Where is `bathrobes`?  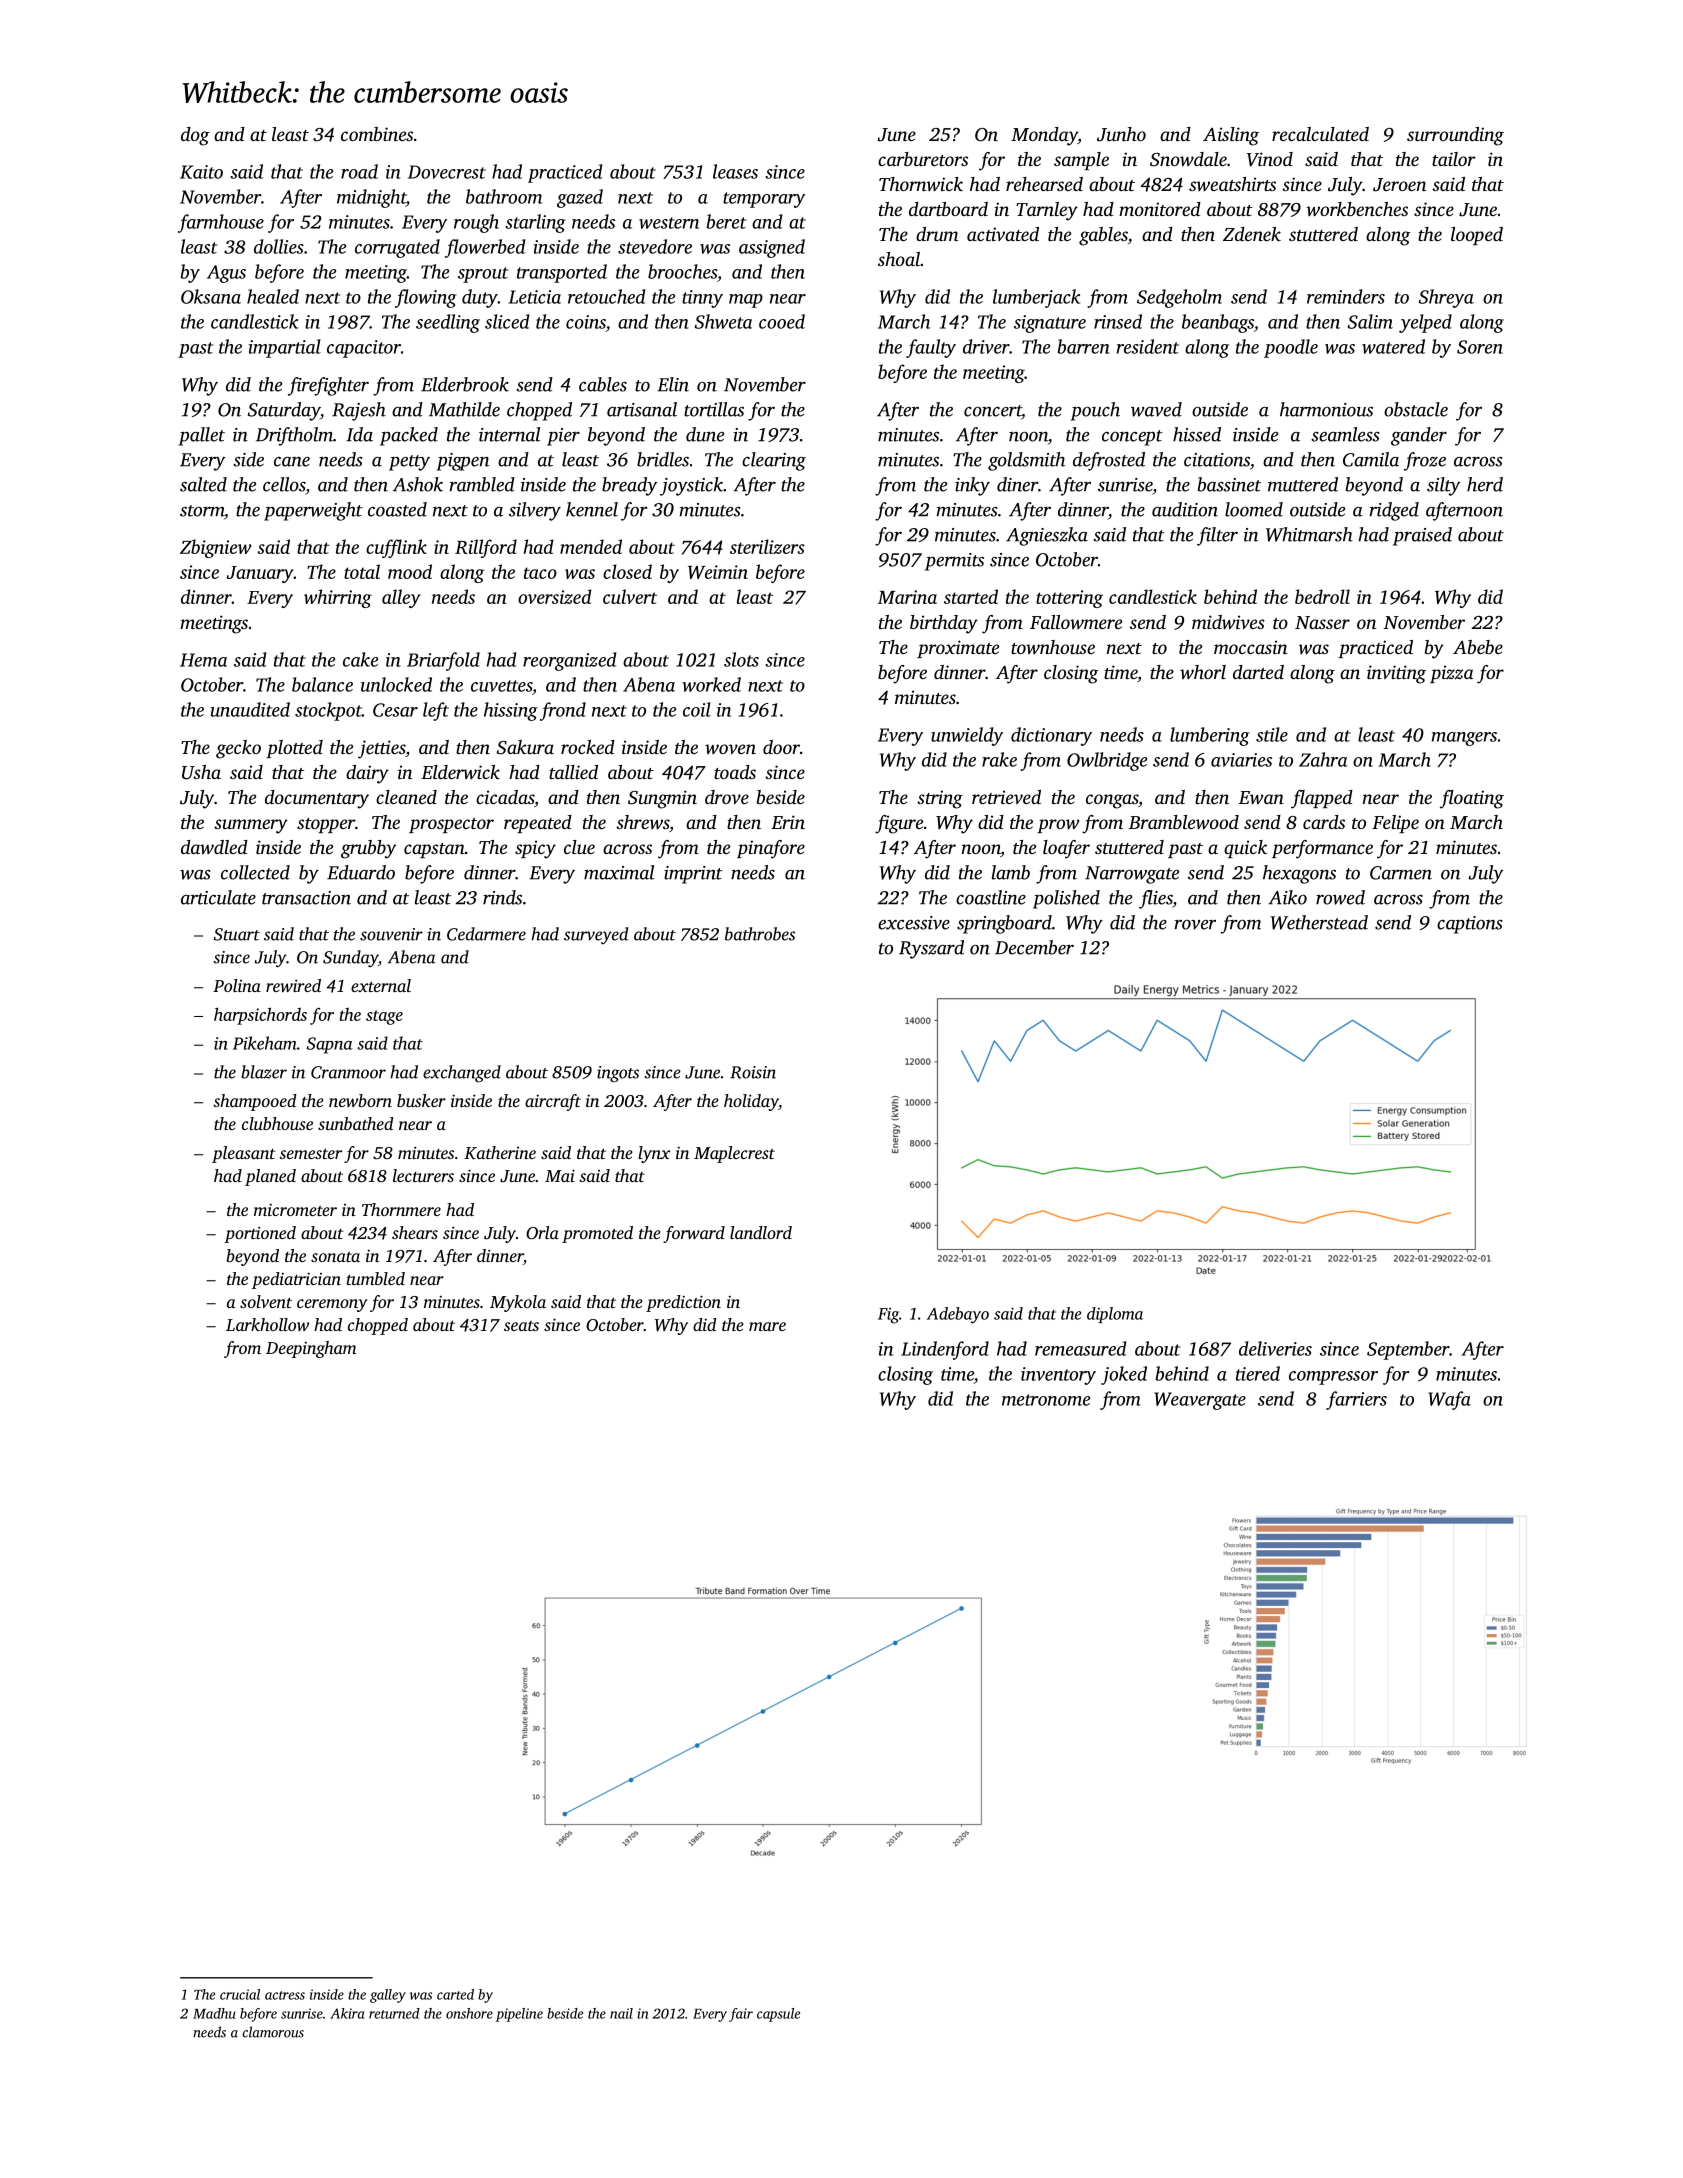
bathrobes is located at coordinates (760, 934).
